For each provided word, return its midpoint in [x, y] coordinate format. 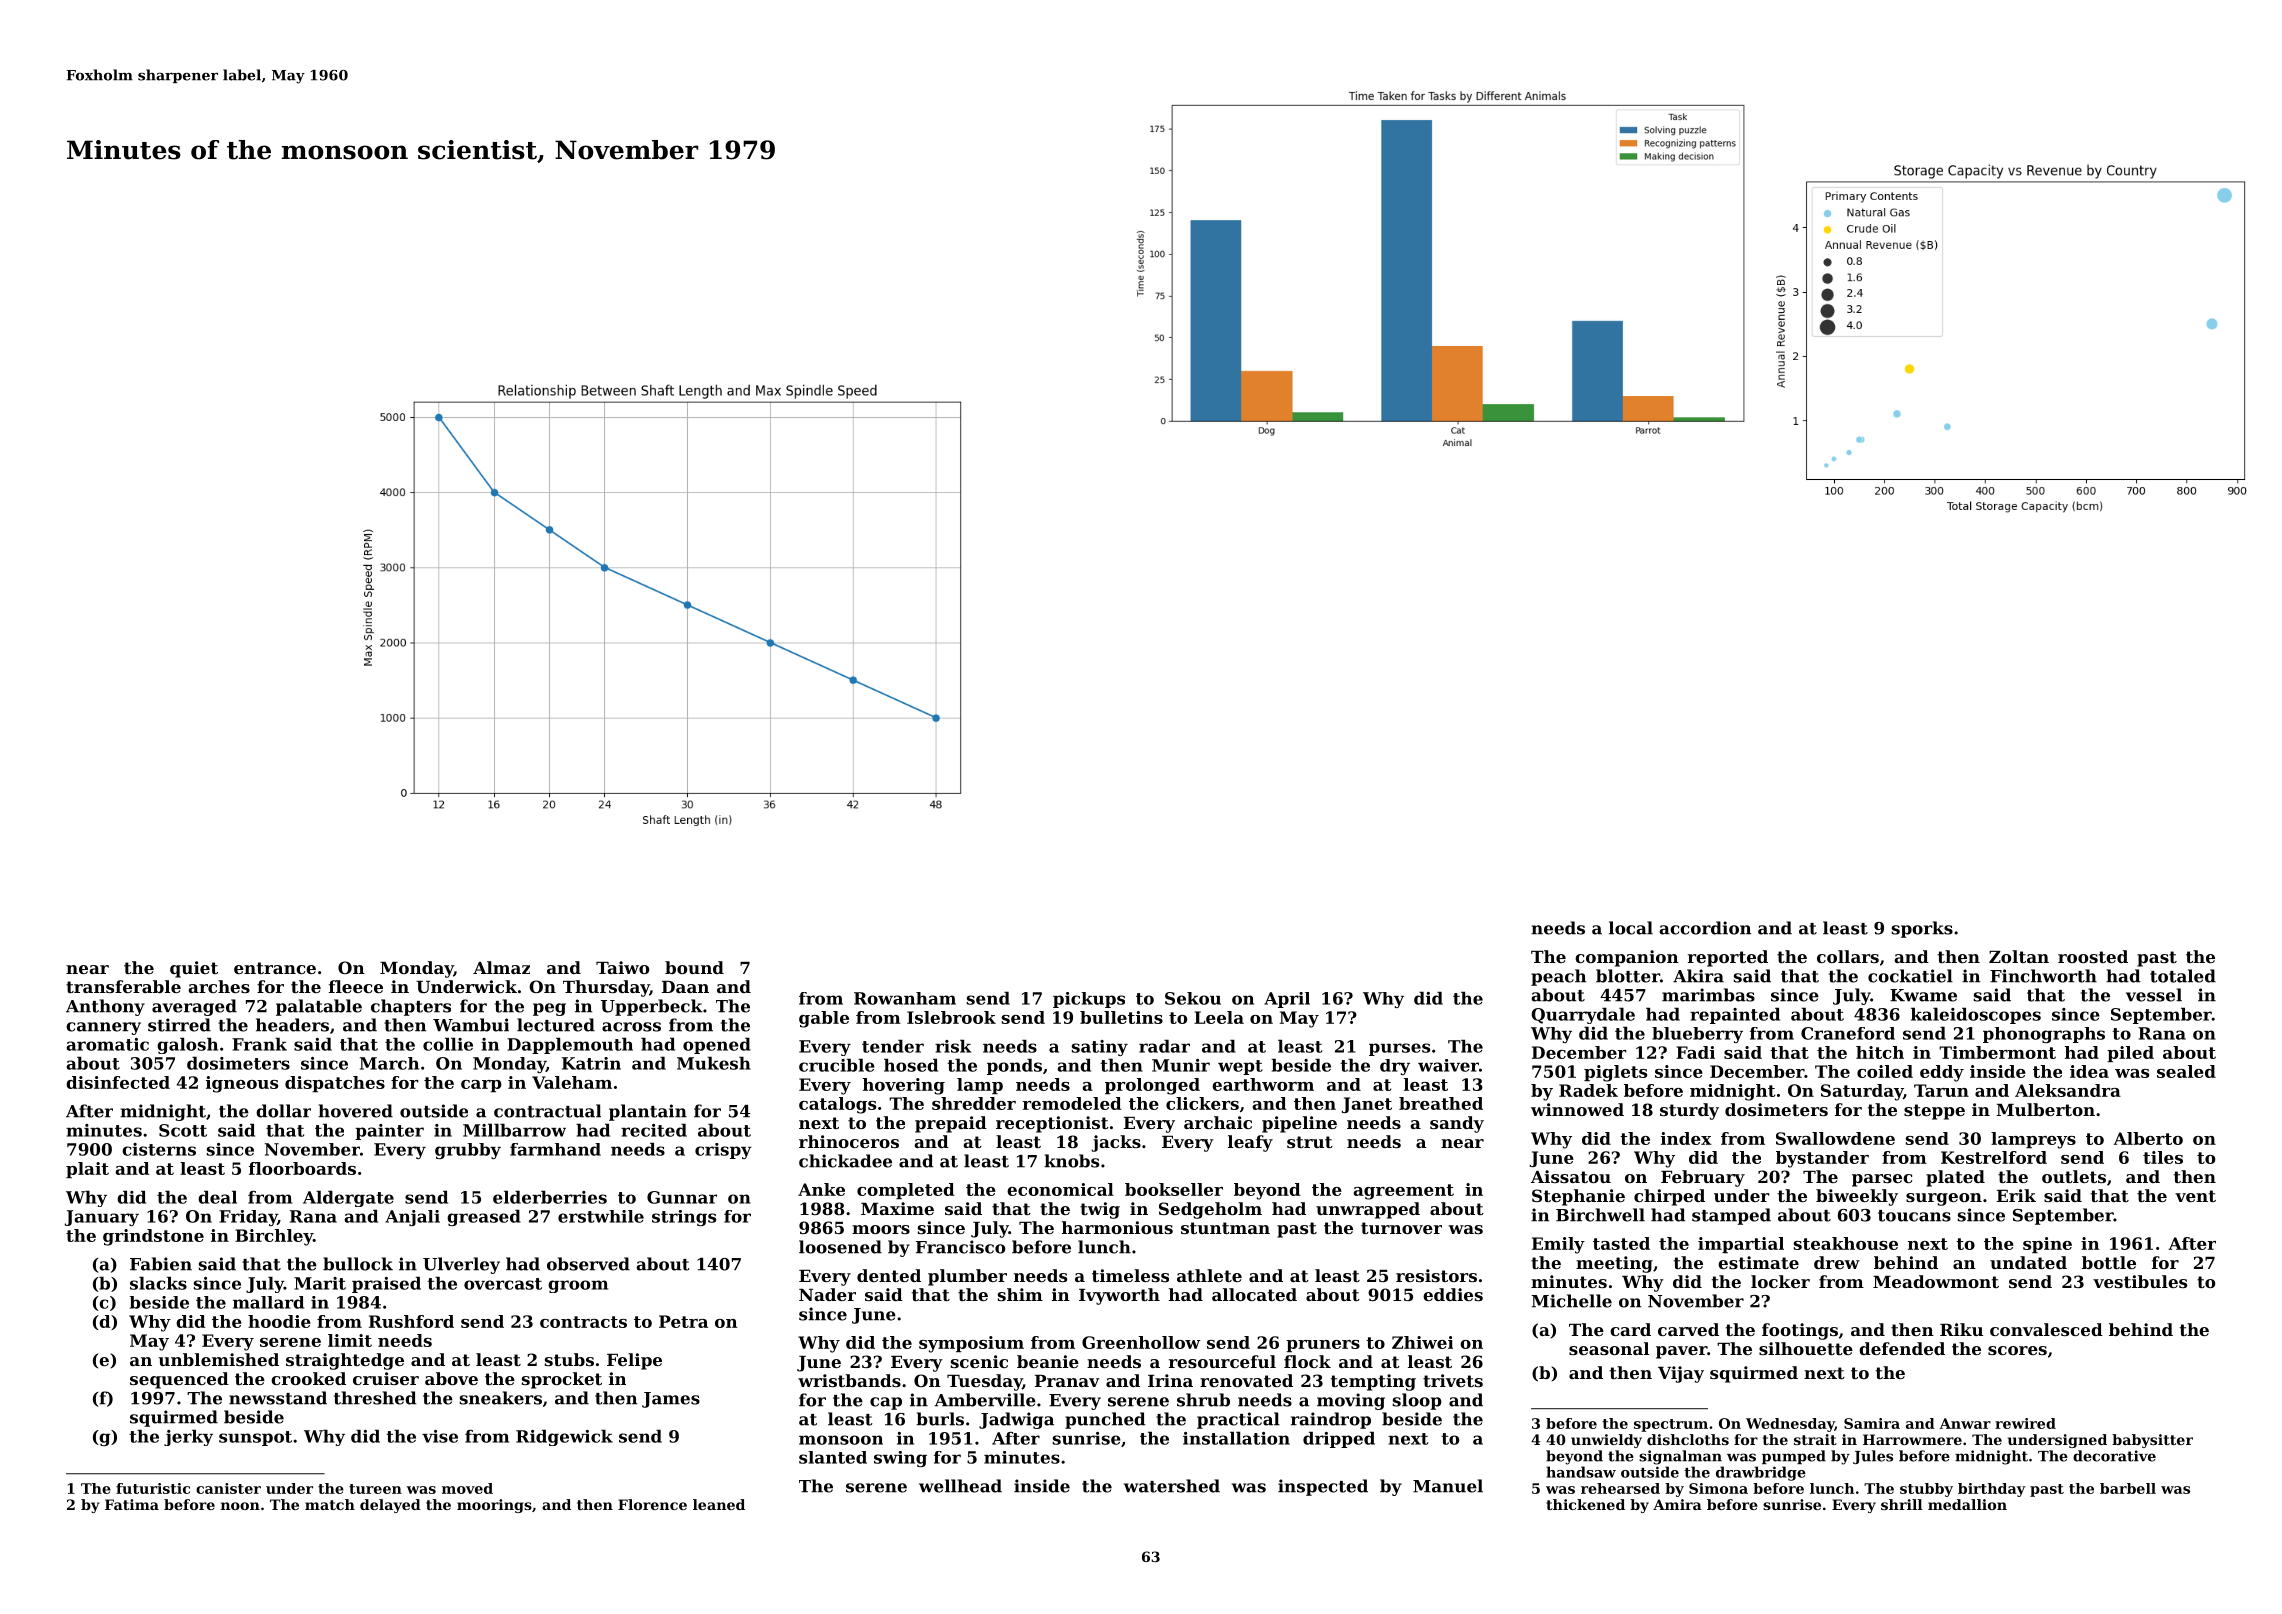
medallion [1967, 1504]
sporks [1922, 929]
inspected [1323, 1487]
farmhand [555, 1149]
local [1631, 928]
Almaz [501, 967]
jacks [1116, 1143]
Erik [2016, 1195]
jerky [188, 1437]
